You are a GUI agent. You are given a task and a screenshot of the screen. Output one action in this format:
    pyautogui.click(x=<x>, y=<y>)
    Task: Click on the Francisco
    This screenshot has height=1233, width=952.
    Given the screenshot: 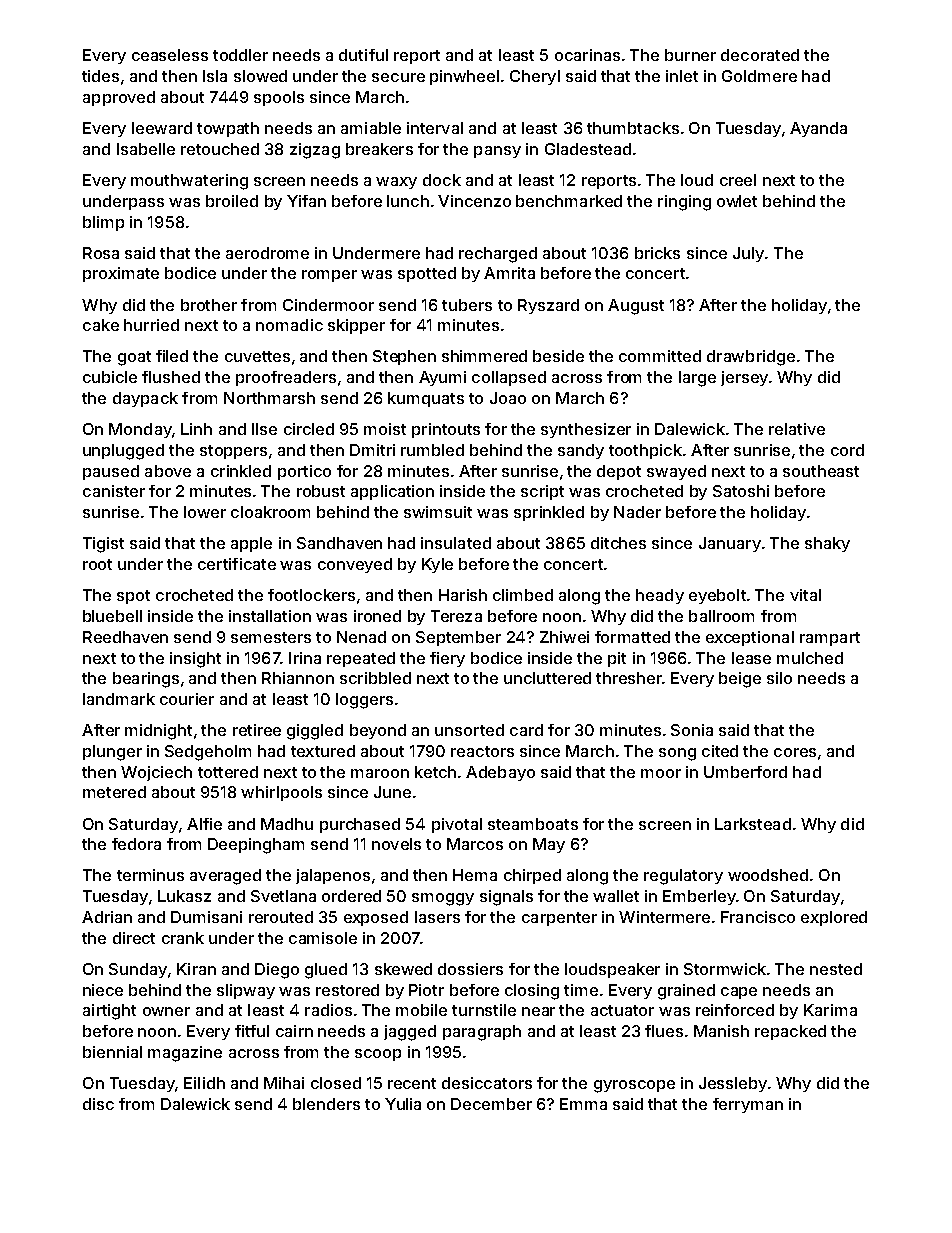 What is the action you would take?
    pyautogui.click(x=758, y=917)
